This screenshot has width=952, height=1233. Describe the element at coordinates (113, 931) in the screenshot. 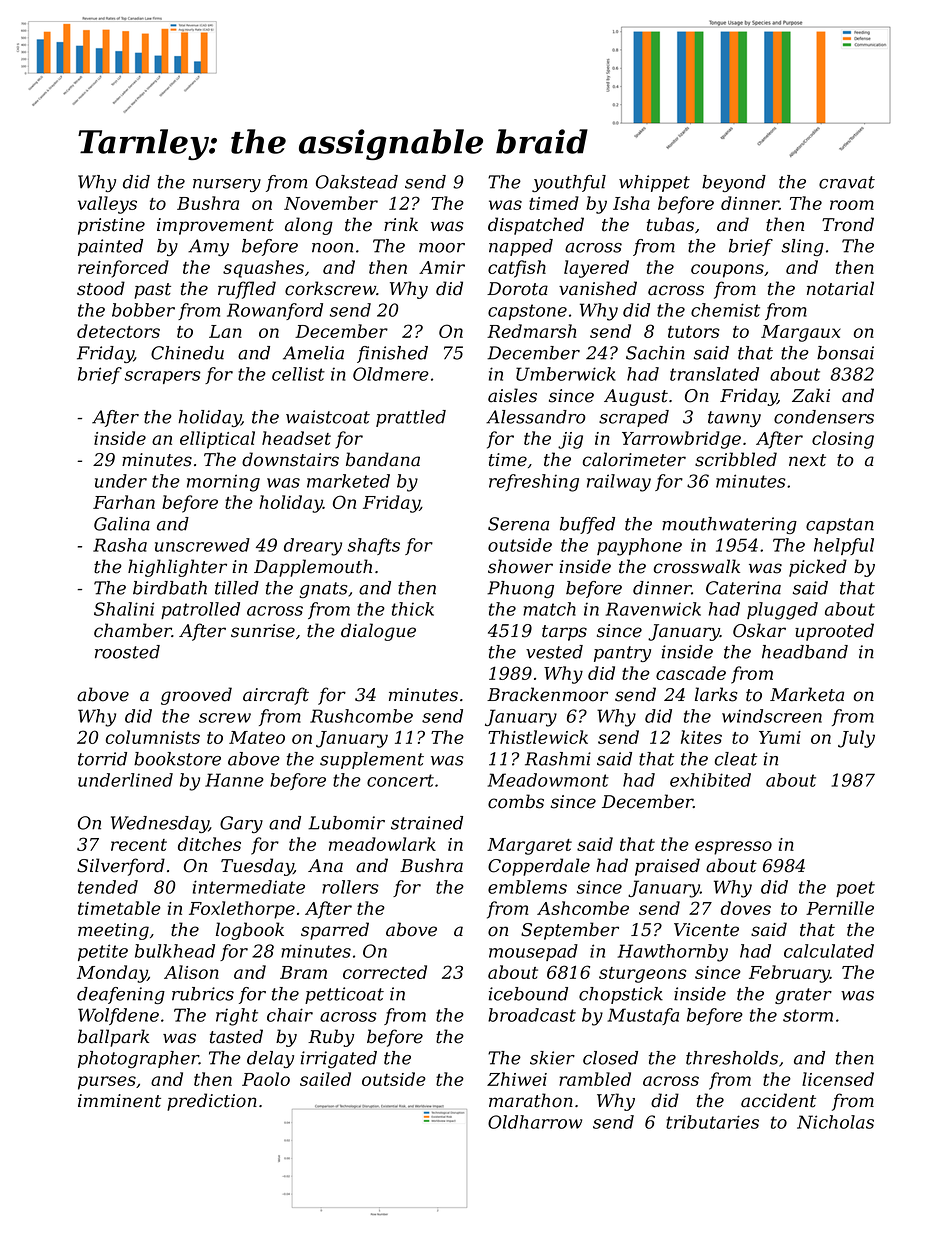

I see `meeting` at that location.
